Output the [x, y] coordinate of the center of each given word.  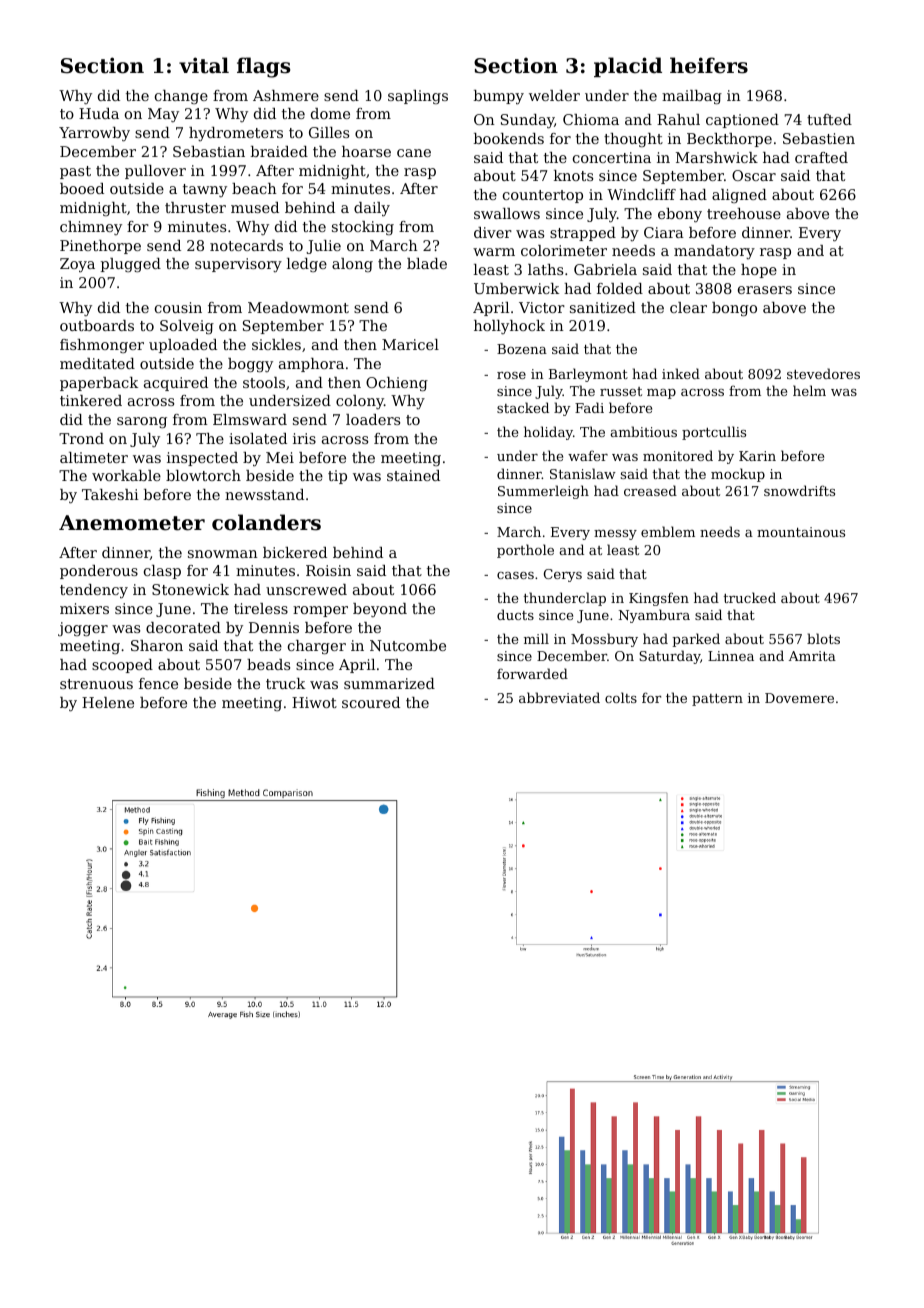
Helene [108, 702]
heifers [709, 65]
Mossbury [604, 640]
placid [628, 67]
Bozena [522, 349]
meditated [97, 363]
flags [263, 67]
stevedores [823, 373]
